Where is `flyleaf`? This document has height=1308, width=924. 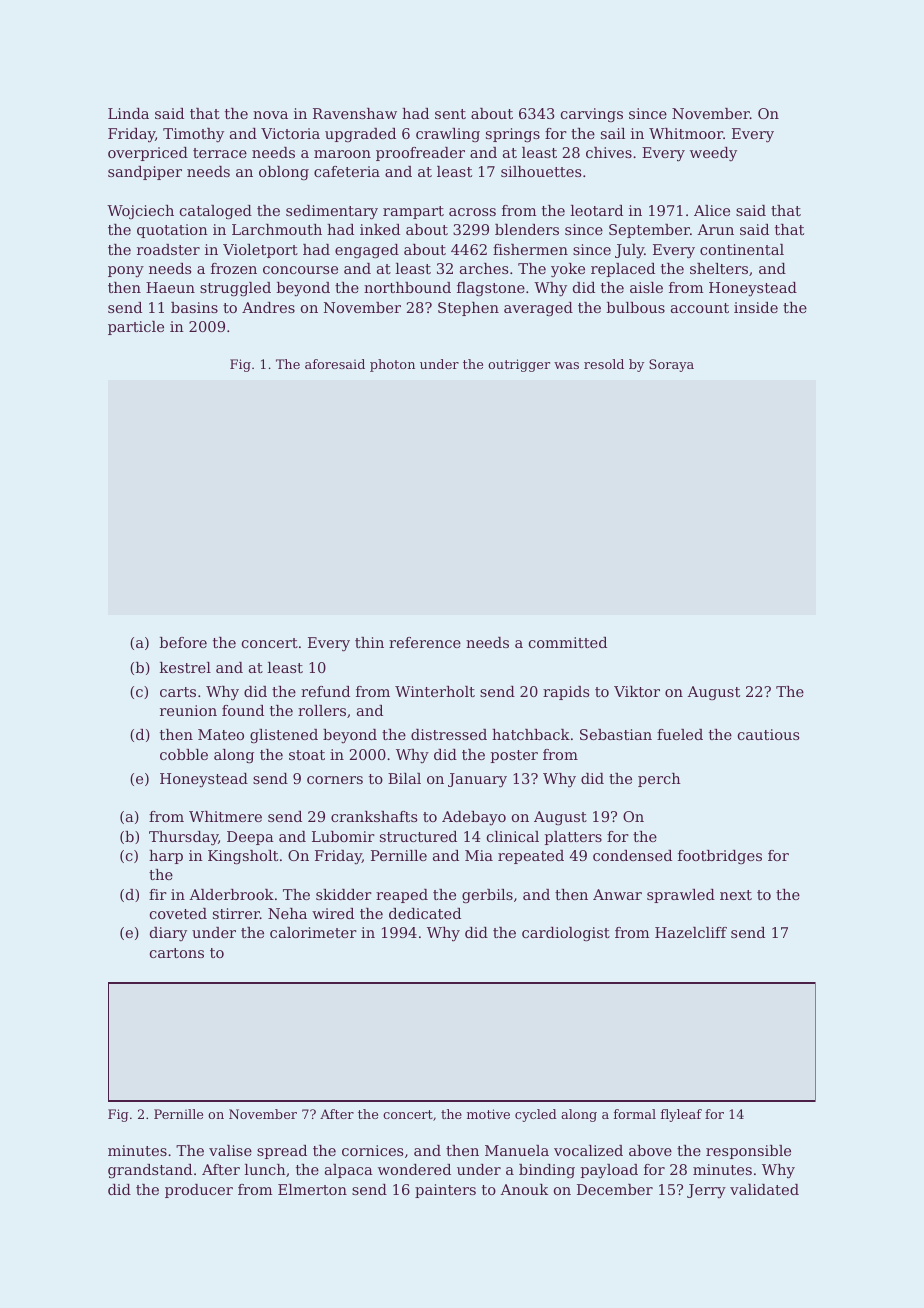 flyleaf is located at coordinates (681, 1115).
